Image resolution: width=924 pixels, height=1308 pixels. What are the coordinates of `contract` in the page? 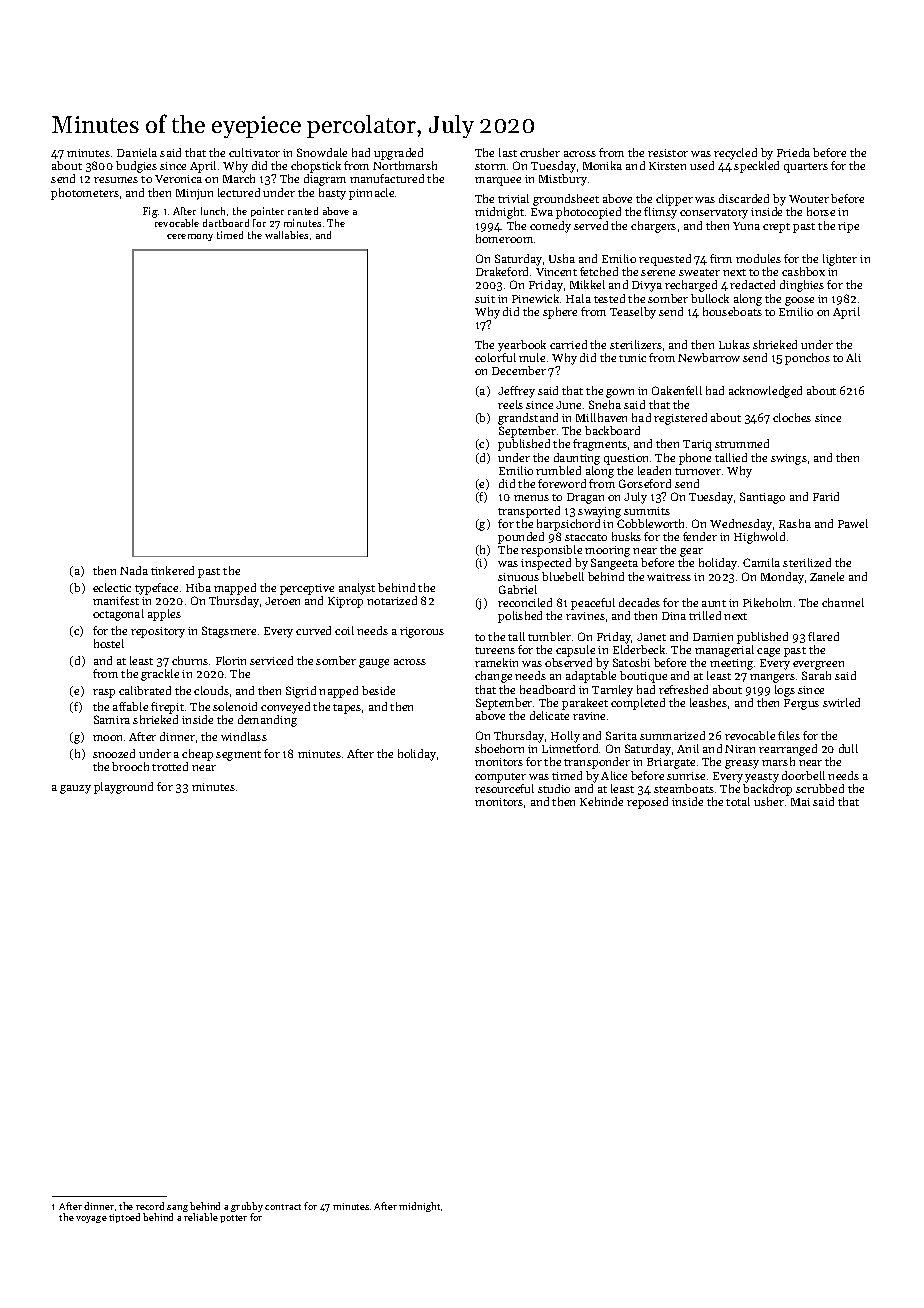 It's located at (283, 1207).
